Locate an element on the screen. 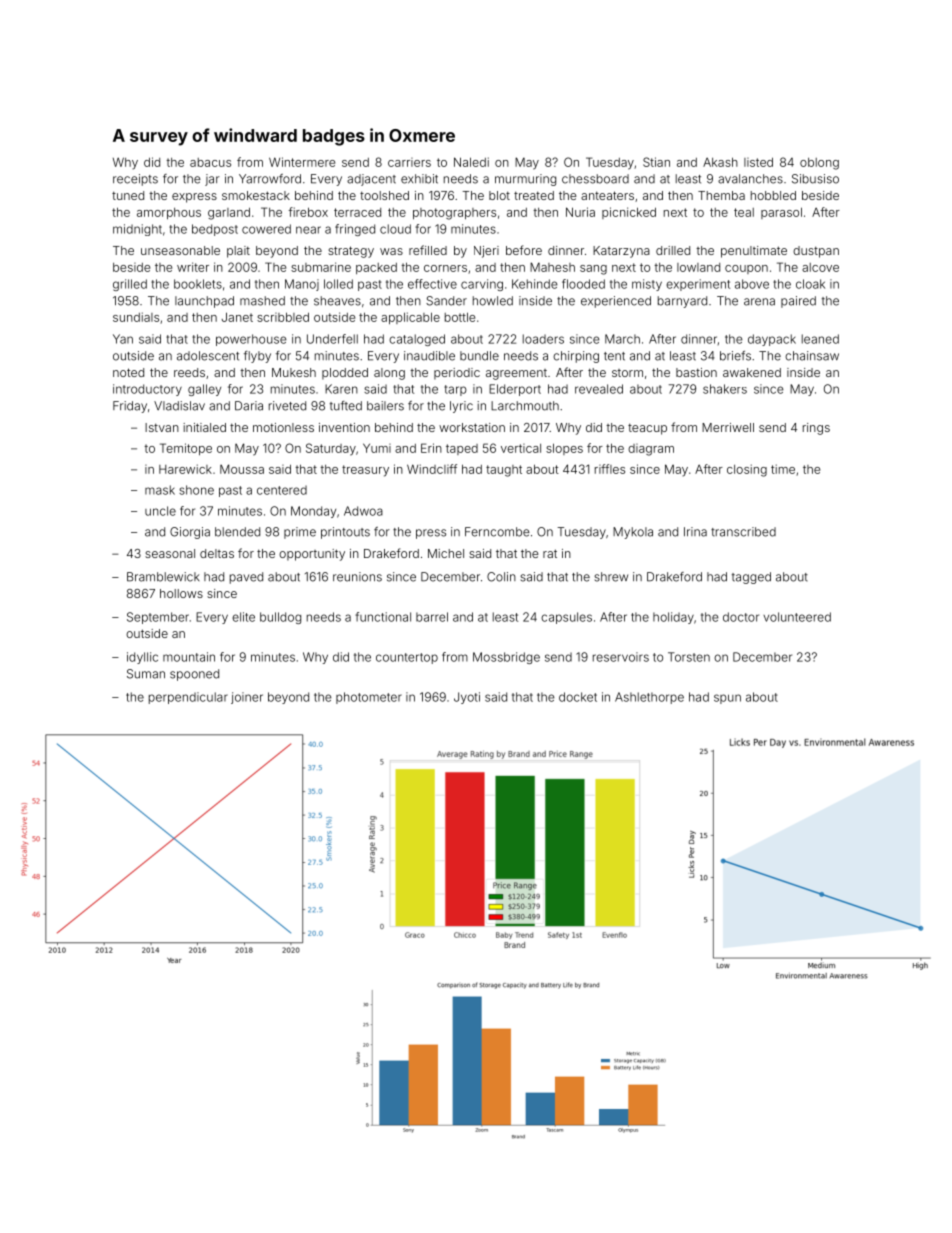 This screenshot has width=952, height=1233. amorphous is located at coordinates (169, 213).
